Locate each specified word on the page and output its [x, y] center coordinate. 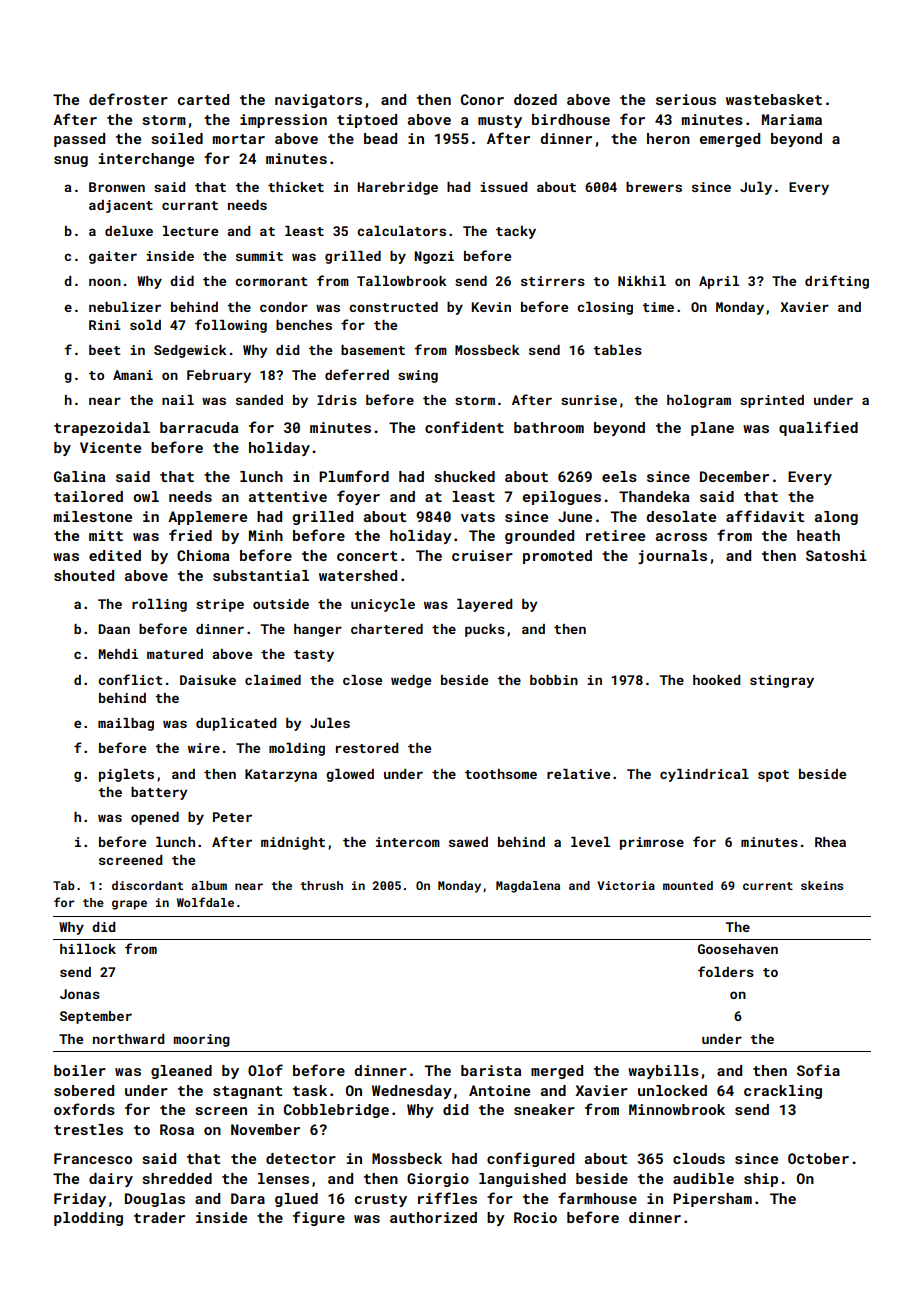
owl [146, 496]
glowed [350, 775]
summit [259, 256]
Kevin [491, 307]
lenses [283, 1178]
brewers [654, 187]
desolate [681, 516]
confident [464, 427]
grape [129, 905]
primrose [652, 843]
